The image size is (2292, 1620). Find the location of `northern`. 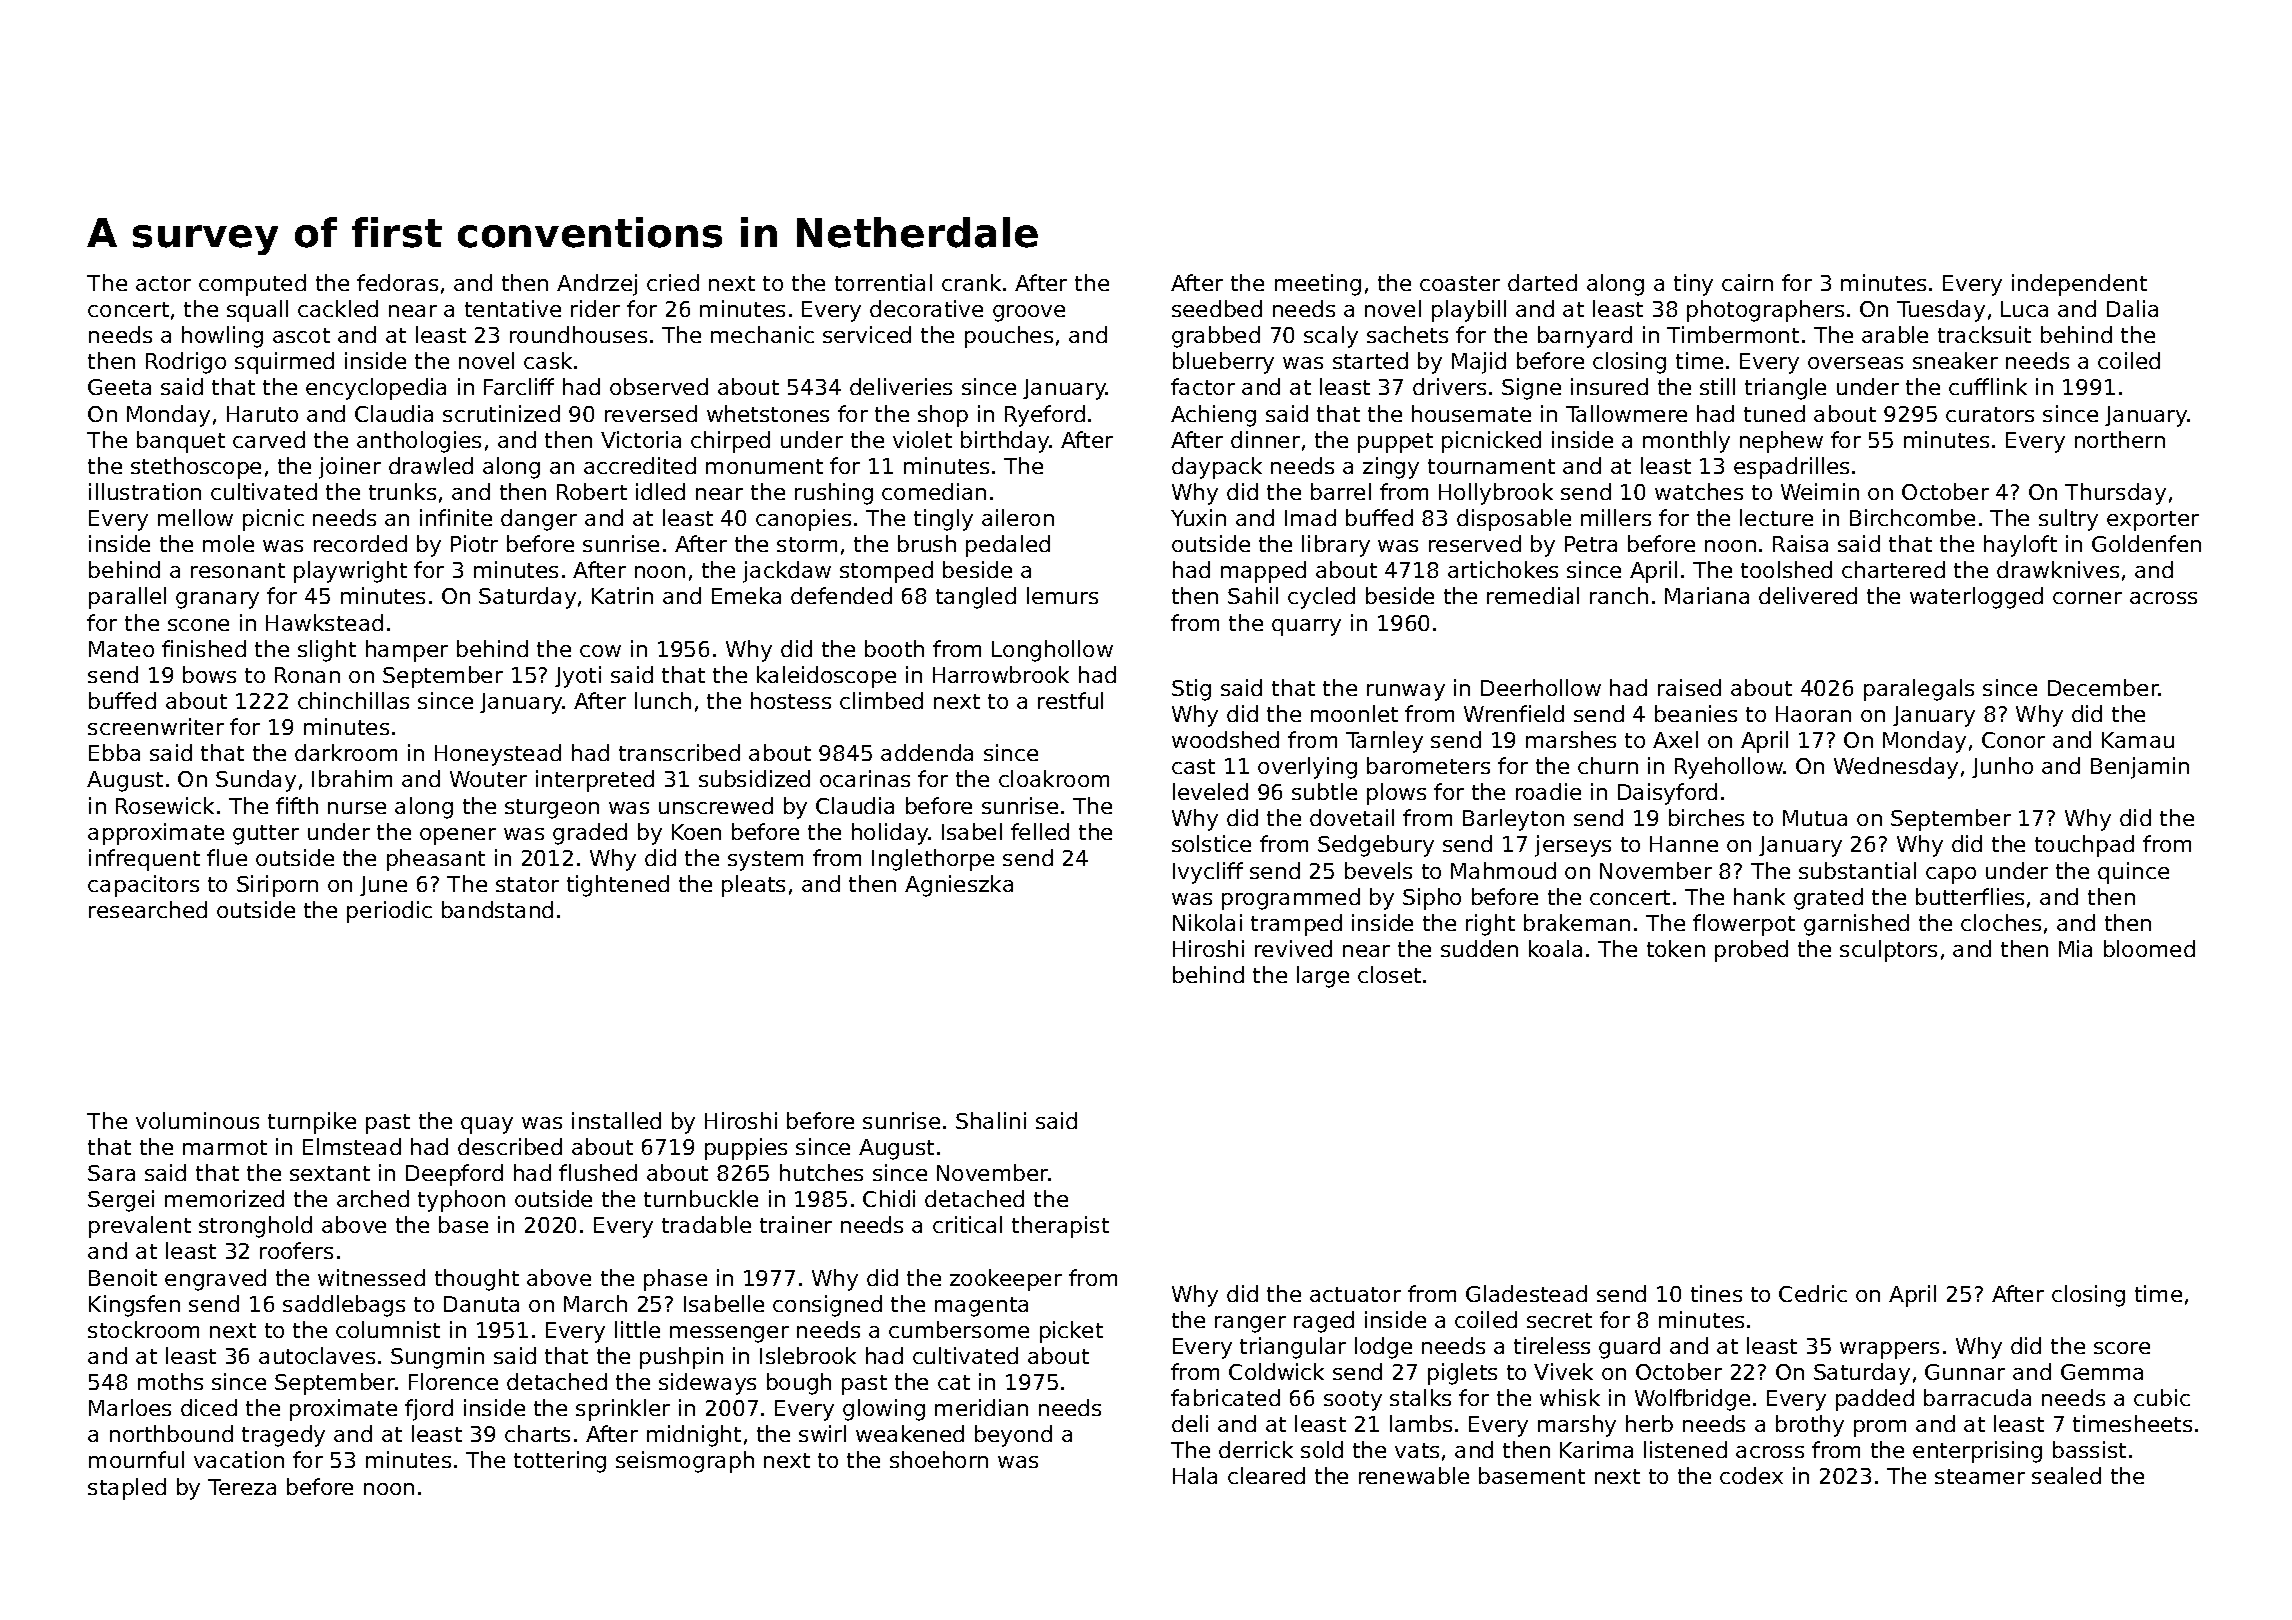

northern is located at coordinates (2120, 439).
